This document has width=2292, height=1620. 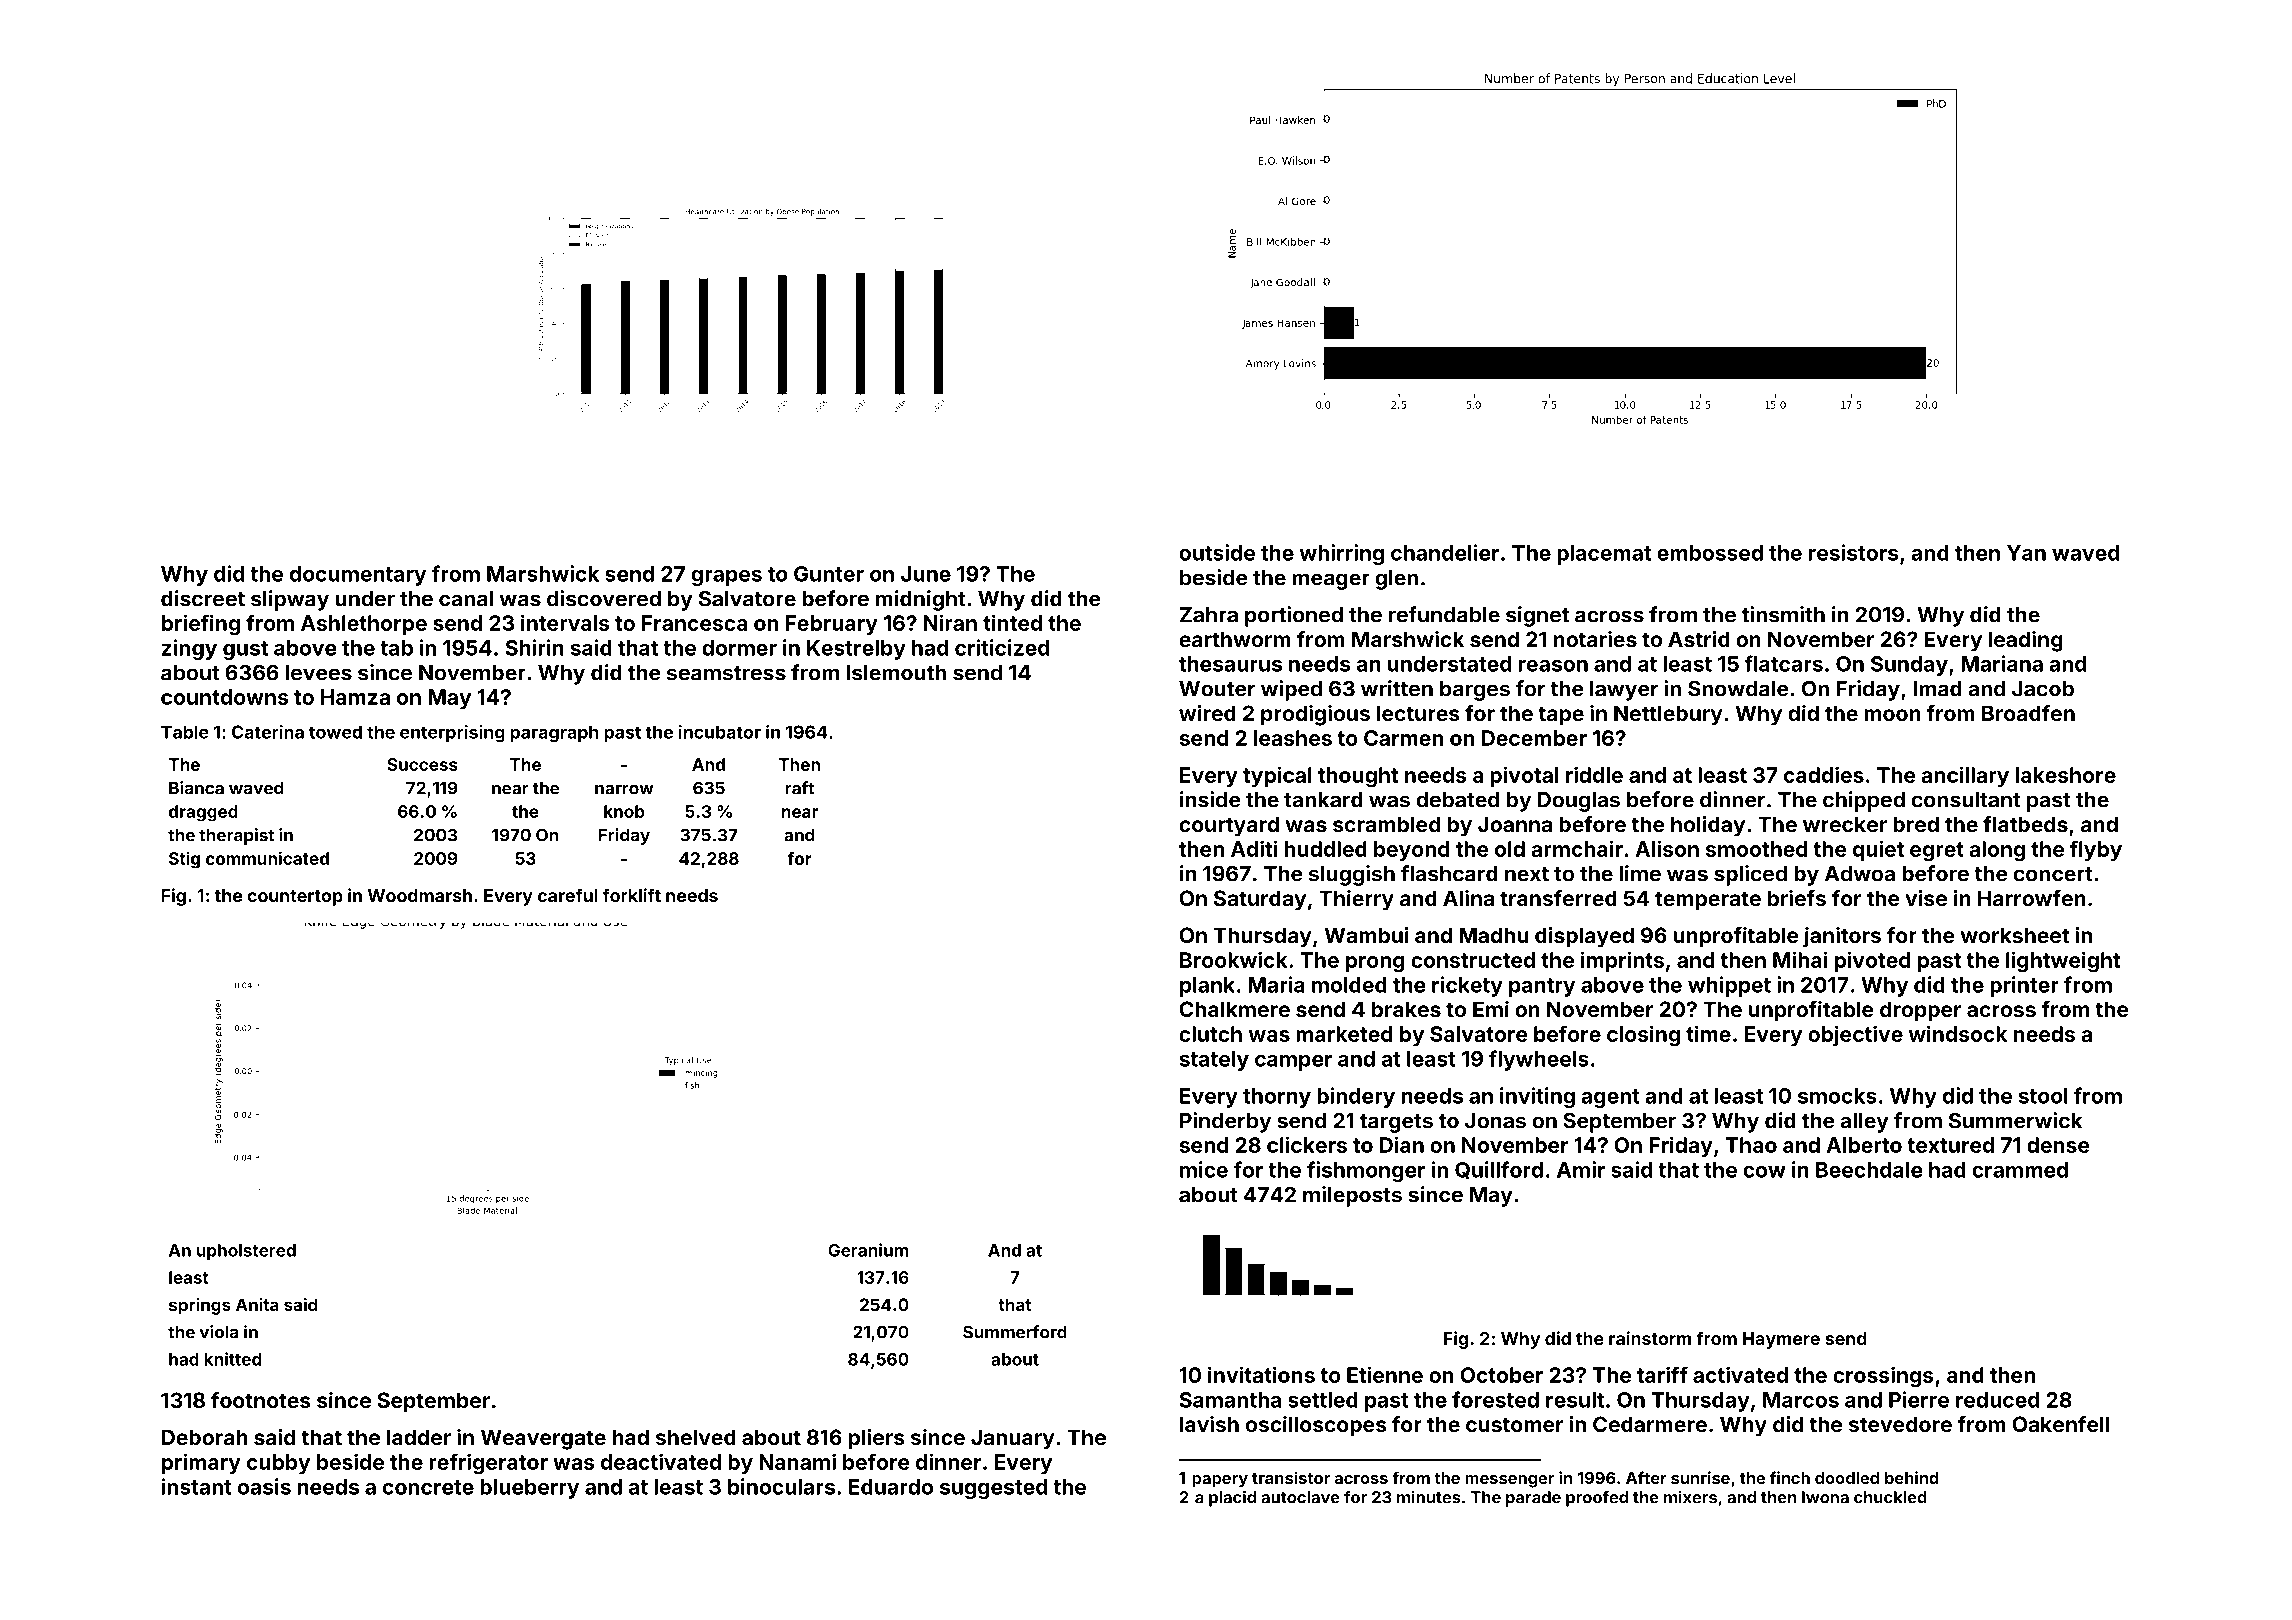 I want to click on careful, so click(x=568, y=895).
